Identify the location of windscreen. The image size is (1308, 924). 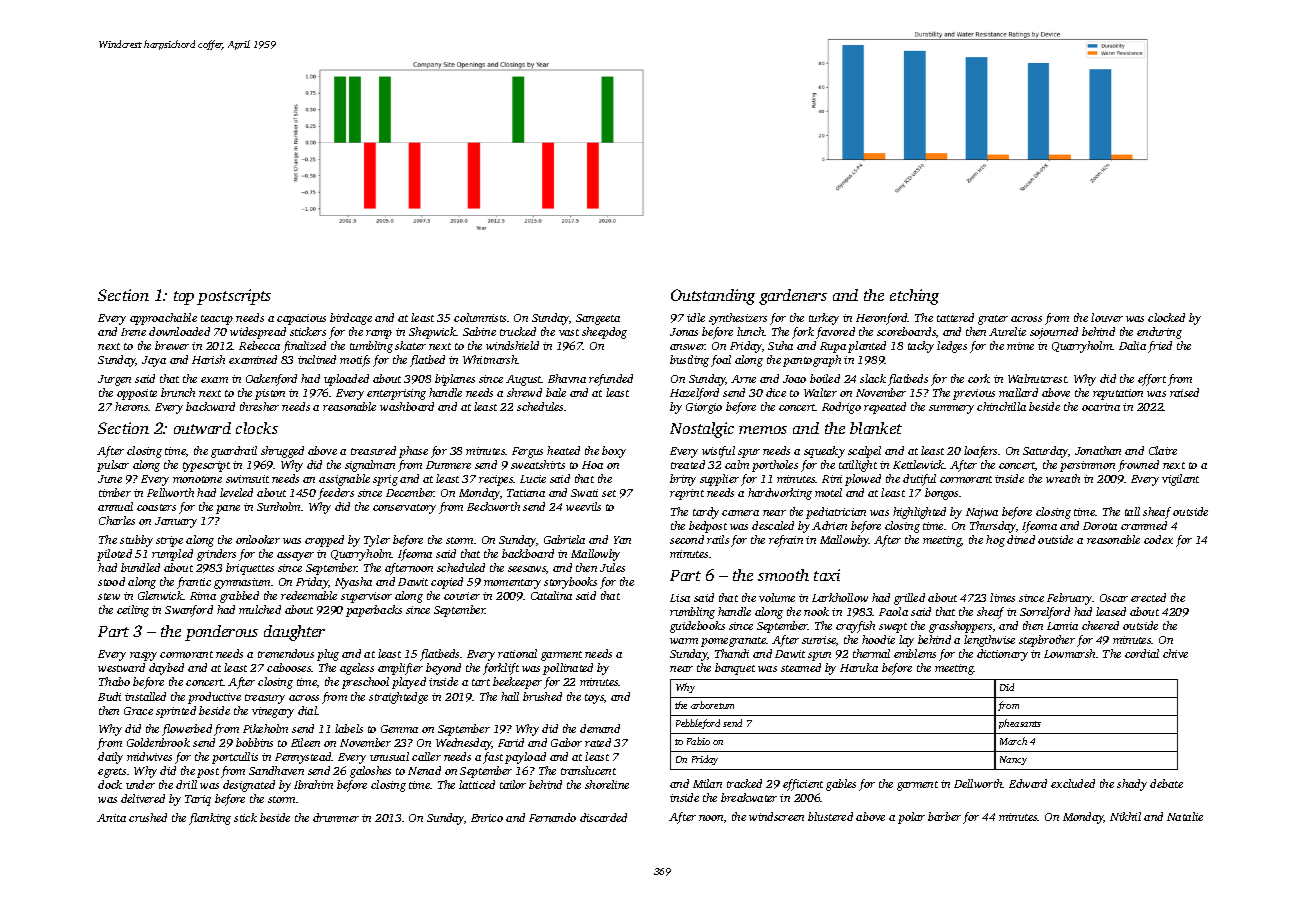
(776, 816).
